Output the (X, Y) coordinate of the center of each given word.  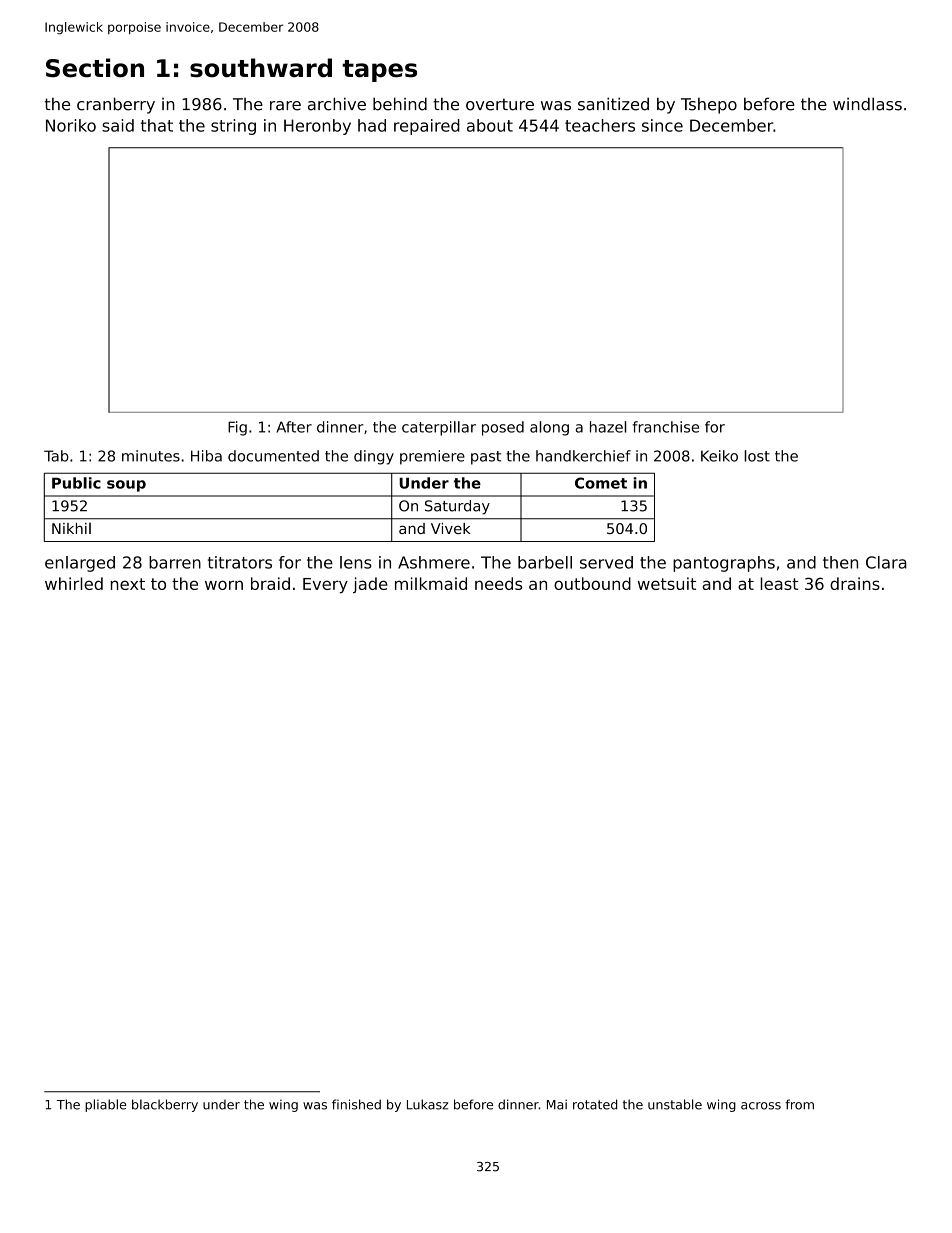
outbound (592, 583)
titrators (240, 562)
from (799, 1104)
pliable (105, 1105)
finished (356, 1104)
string (233, 127)
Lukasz (427, 1104)
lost (757, 456)
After (294, 427)
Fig (237, 428)
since (662, 125)
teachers (600, 125)
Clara (886, 562)
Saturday (457, 507)
